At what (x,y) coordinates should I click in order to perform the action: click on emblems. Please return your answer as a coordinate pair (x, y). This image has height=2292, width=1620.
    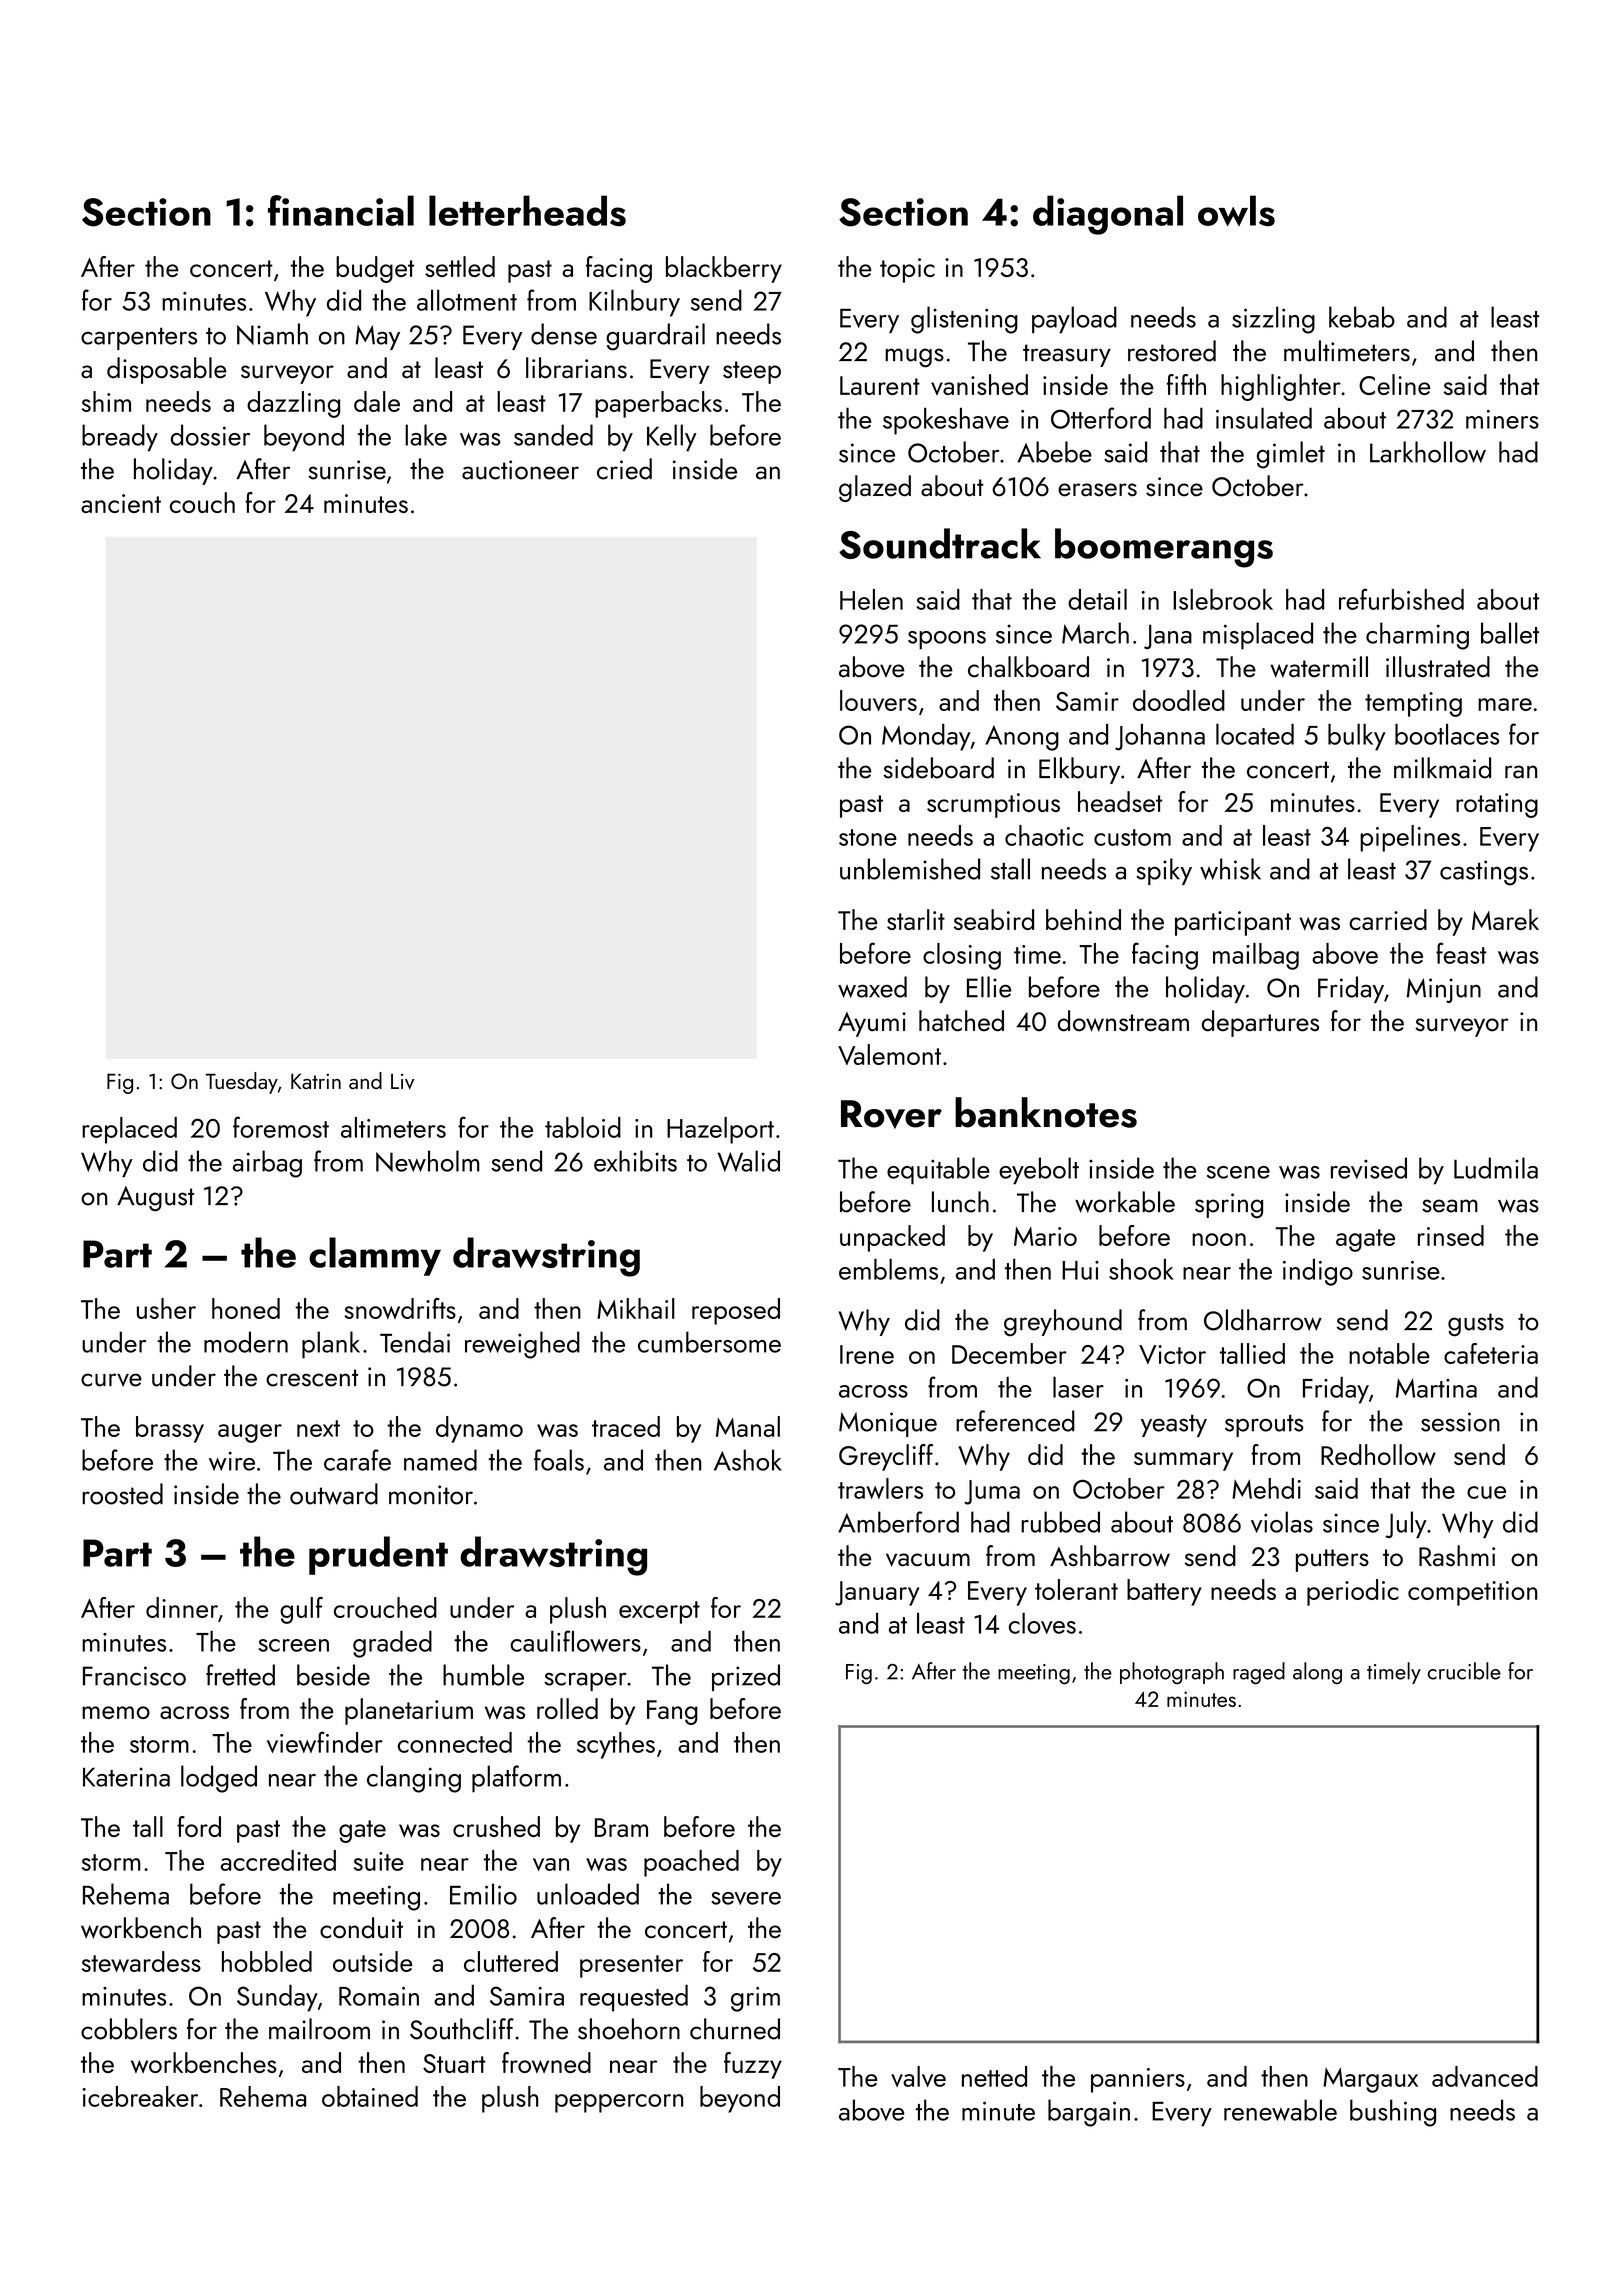
    Looking at the image, I should click on (888, 1269).
